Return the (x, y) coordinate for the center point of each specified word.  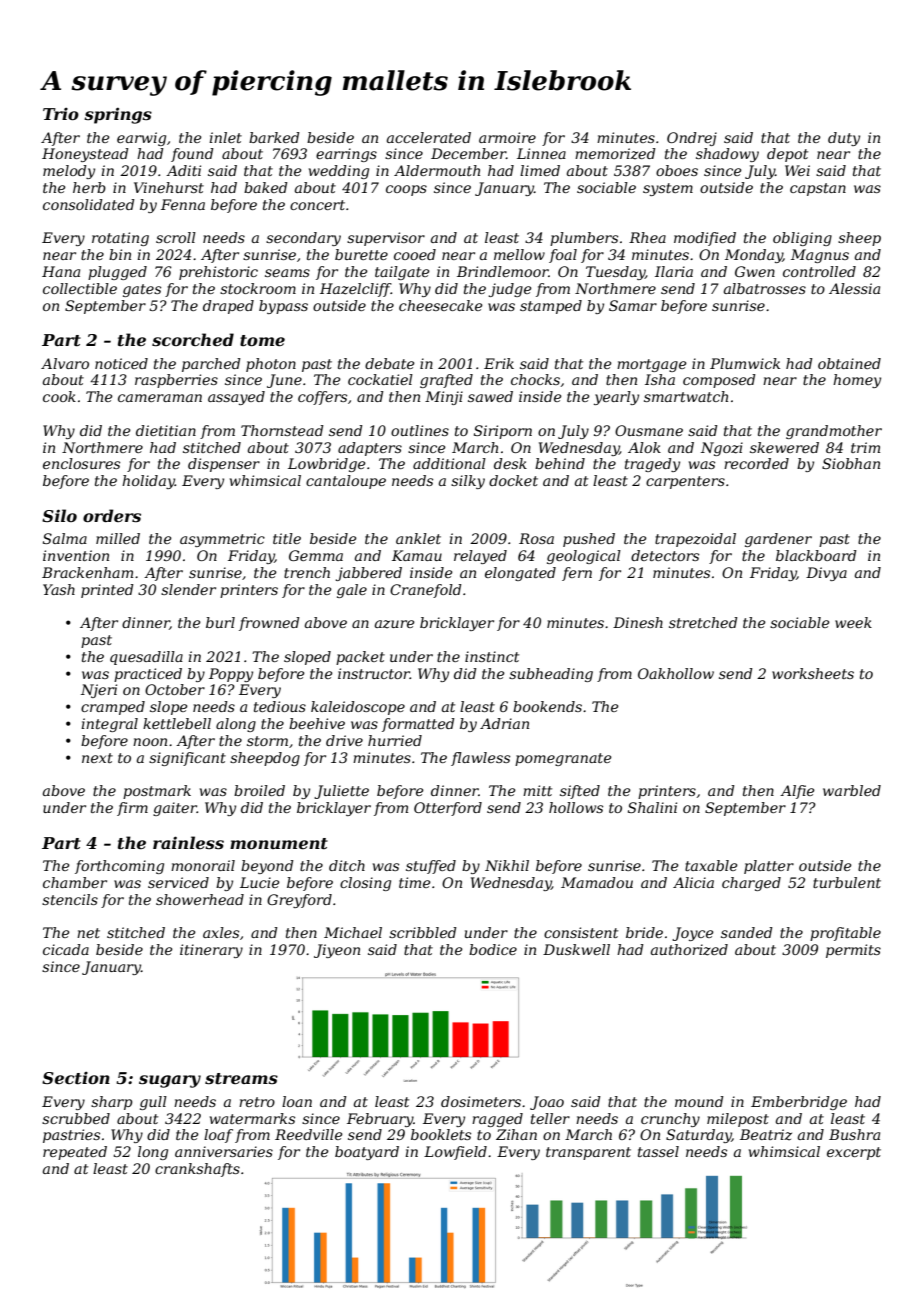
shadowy (727, 155)
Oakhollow (676, 673)
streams (241, 1078)
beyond (267, 867)
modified (705, 239)
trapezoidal (695, 540)
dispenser (224, 465)
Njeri (99, 691)
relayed (480, 557)
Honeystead (85, 155)
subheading (551, 675)
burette (361, 254)
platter (769, 867)
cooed (415, 254)
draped (228, 307)
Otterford (448, 809)
